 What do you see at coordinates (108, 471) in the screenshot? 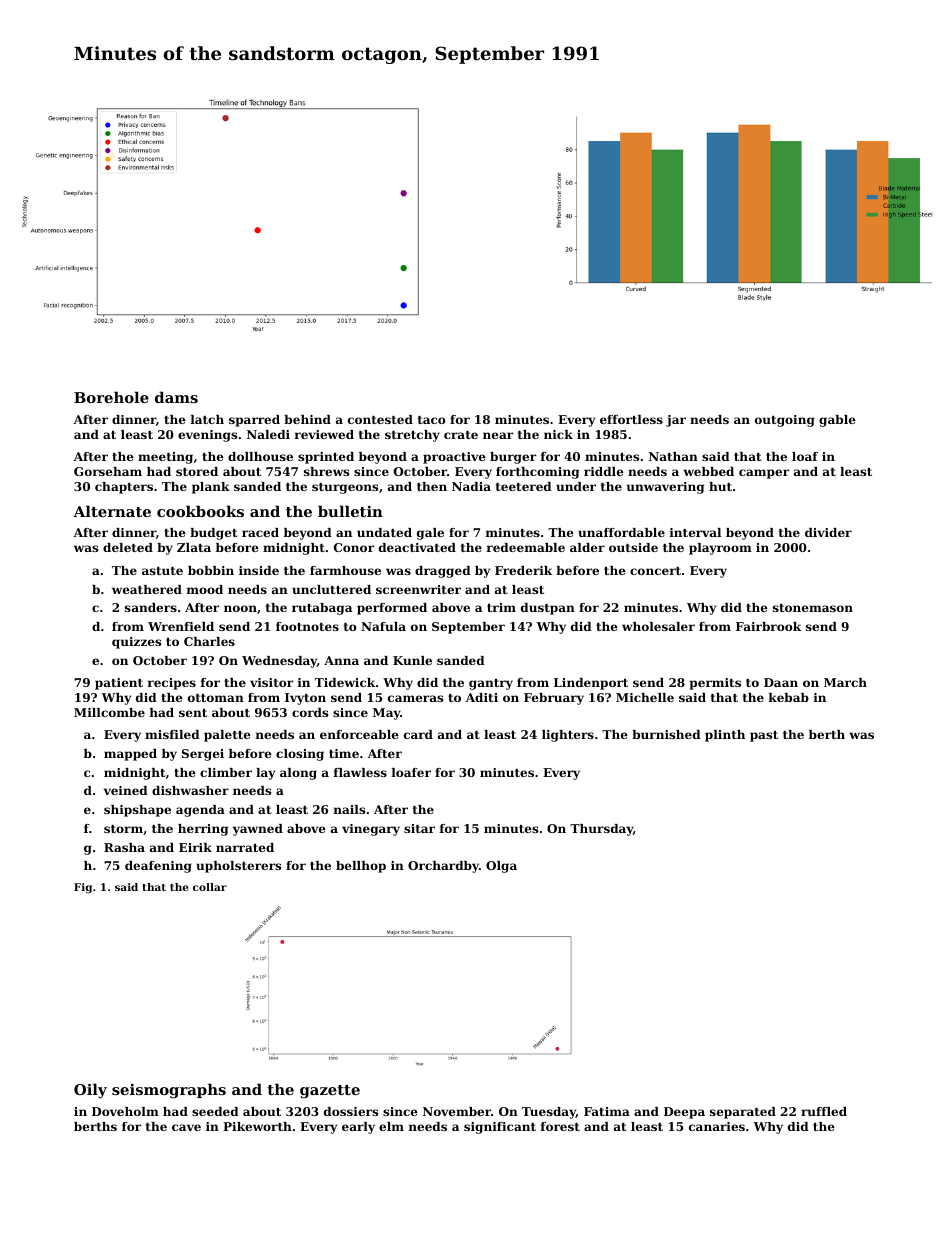
I see `Gorseham` at bounding box center [108, 471].
